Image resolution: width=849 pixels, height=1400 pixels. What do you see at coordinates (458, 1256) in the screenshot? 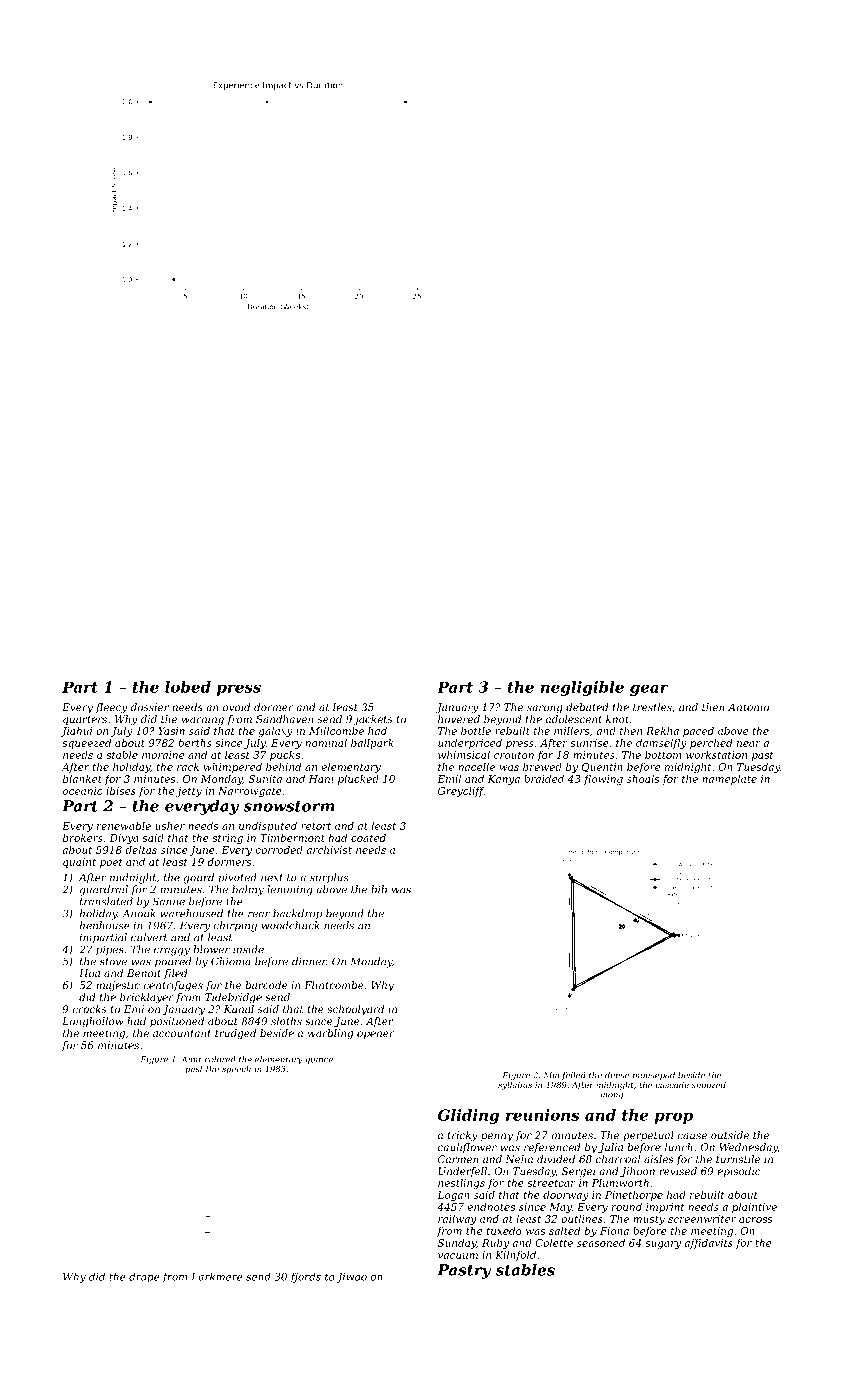
I see `vacuum` at bounding box center [458, 1256].
